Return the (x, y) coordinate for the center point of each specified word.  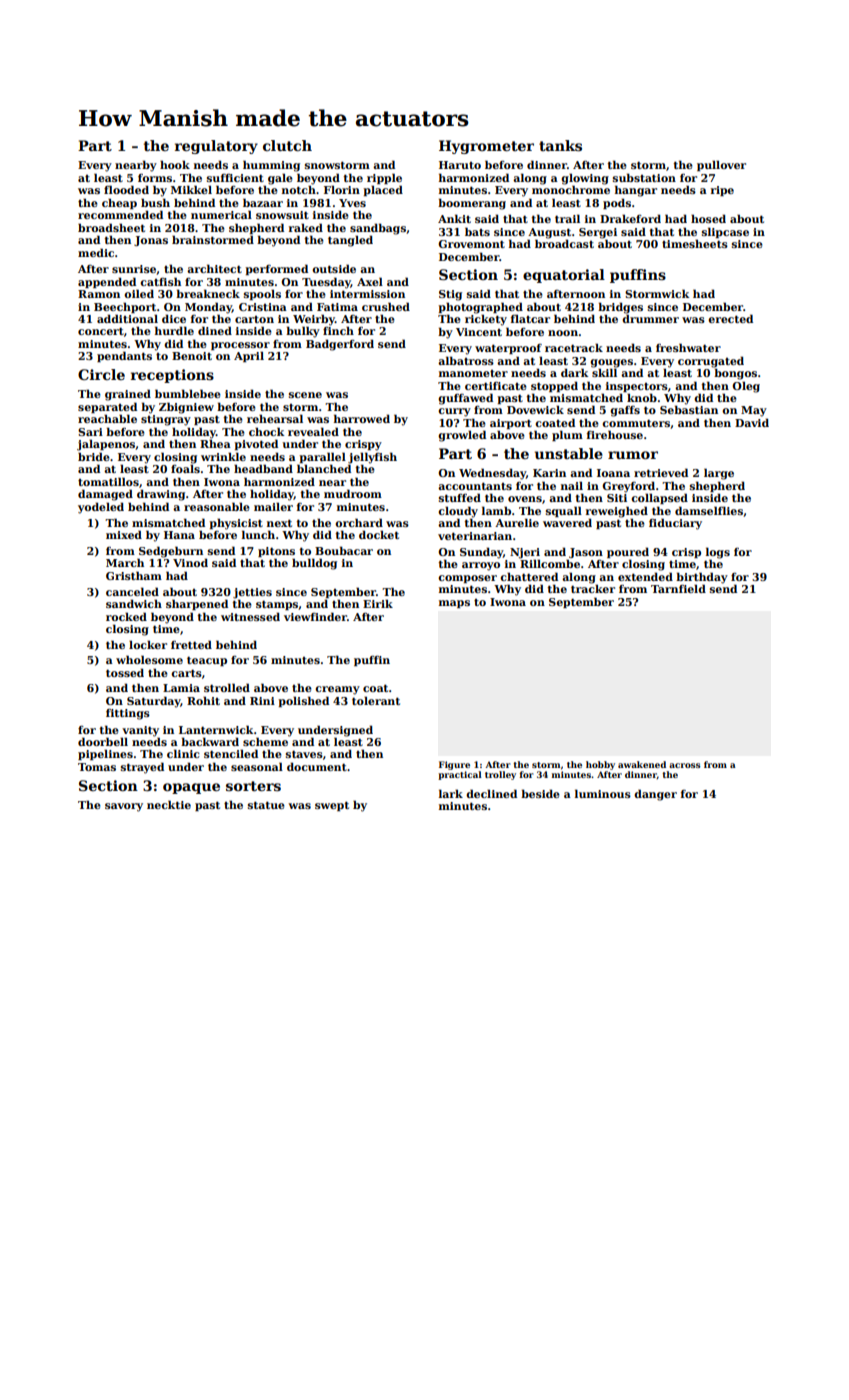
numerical (221, 214)
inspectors (637, 387)
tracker (593, 588)
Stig (450, 295)
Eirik (378, 603)
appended (107, 282)
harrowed (362, 418)
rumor (633, 455)
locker (148, 644)
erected (730, 318)
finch (338, 330)
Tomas (97, 767)
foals (185, 468)
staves (304, 754)
